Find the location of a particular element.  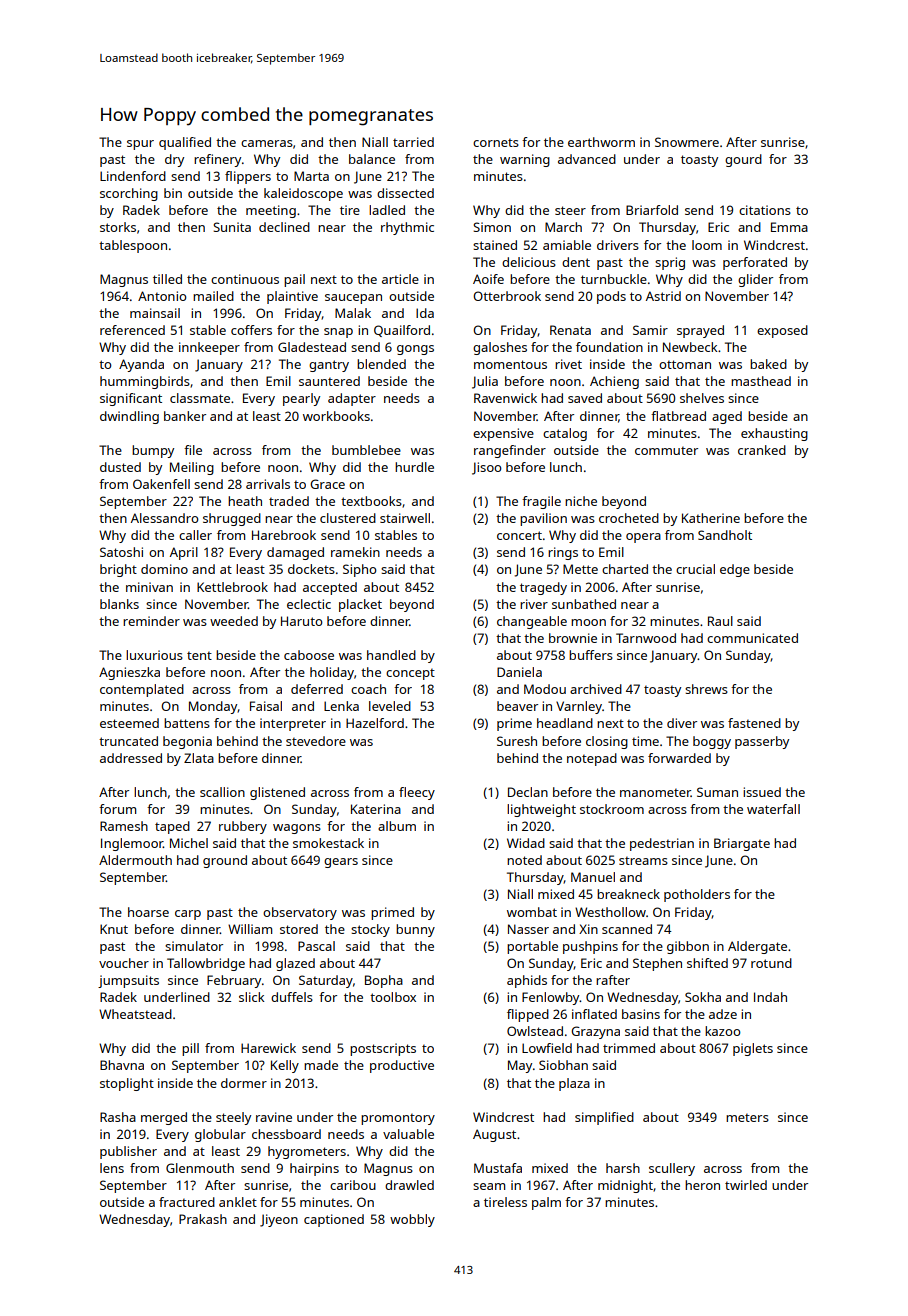

perforated is located at coordinates (755, 263).
